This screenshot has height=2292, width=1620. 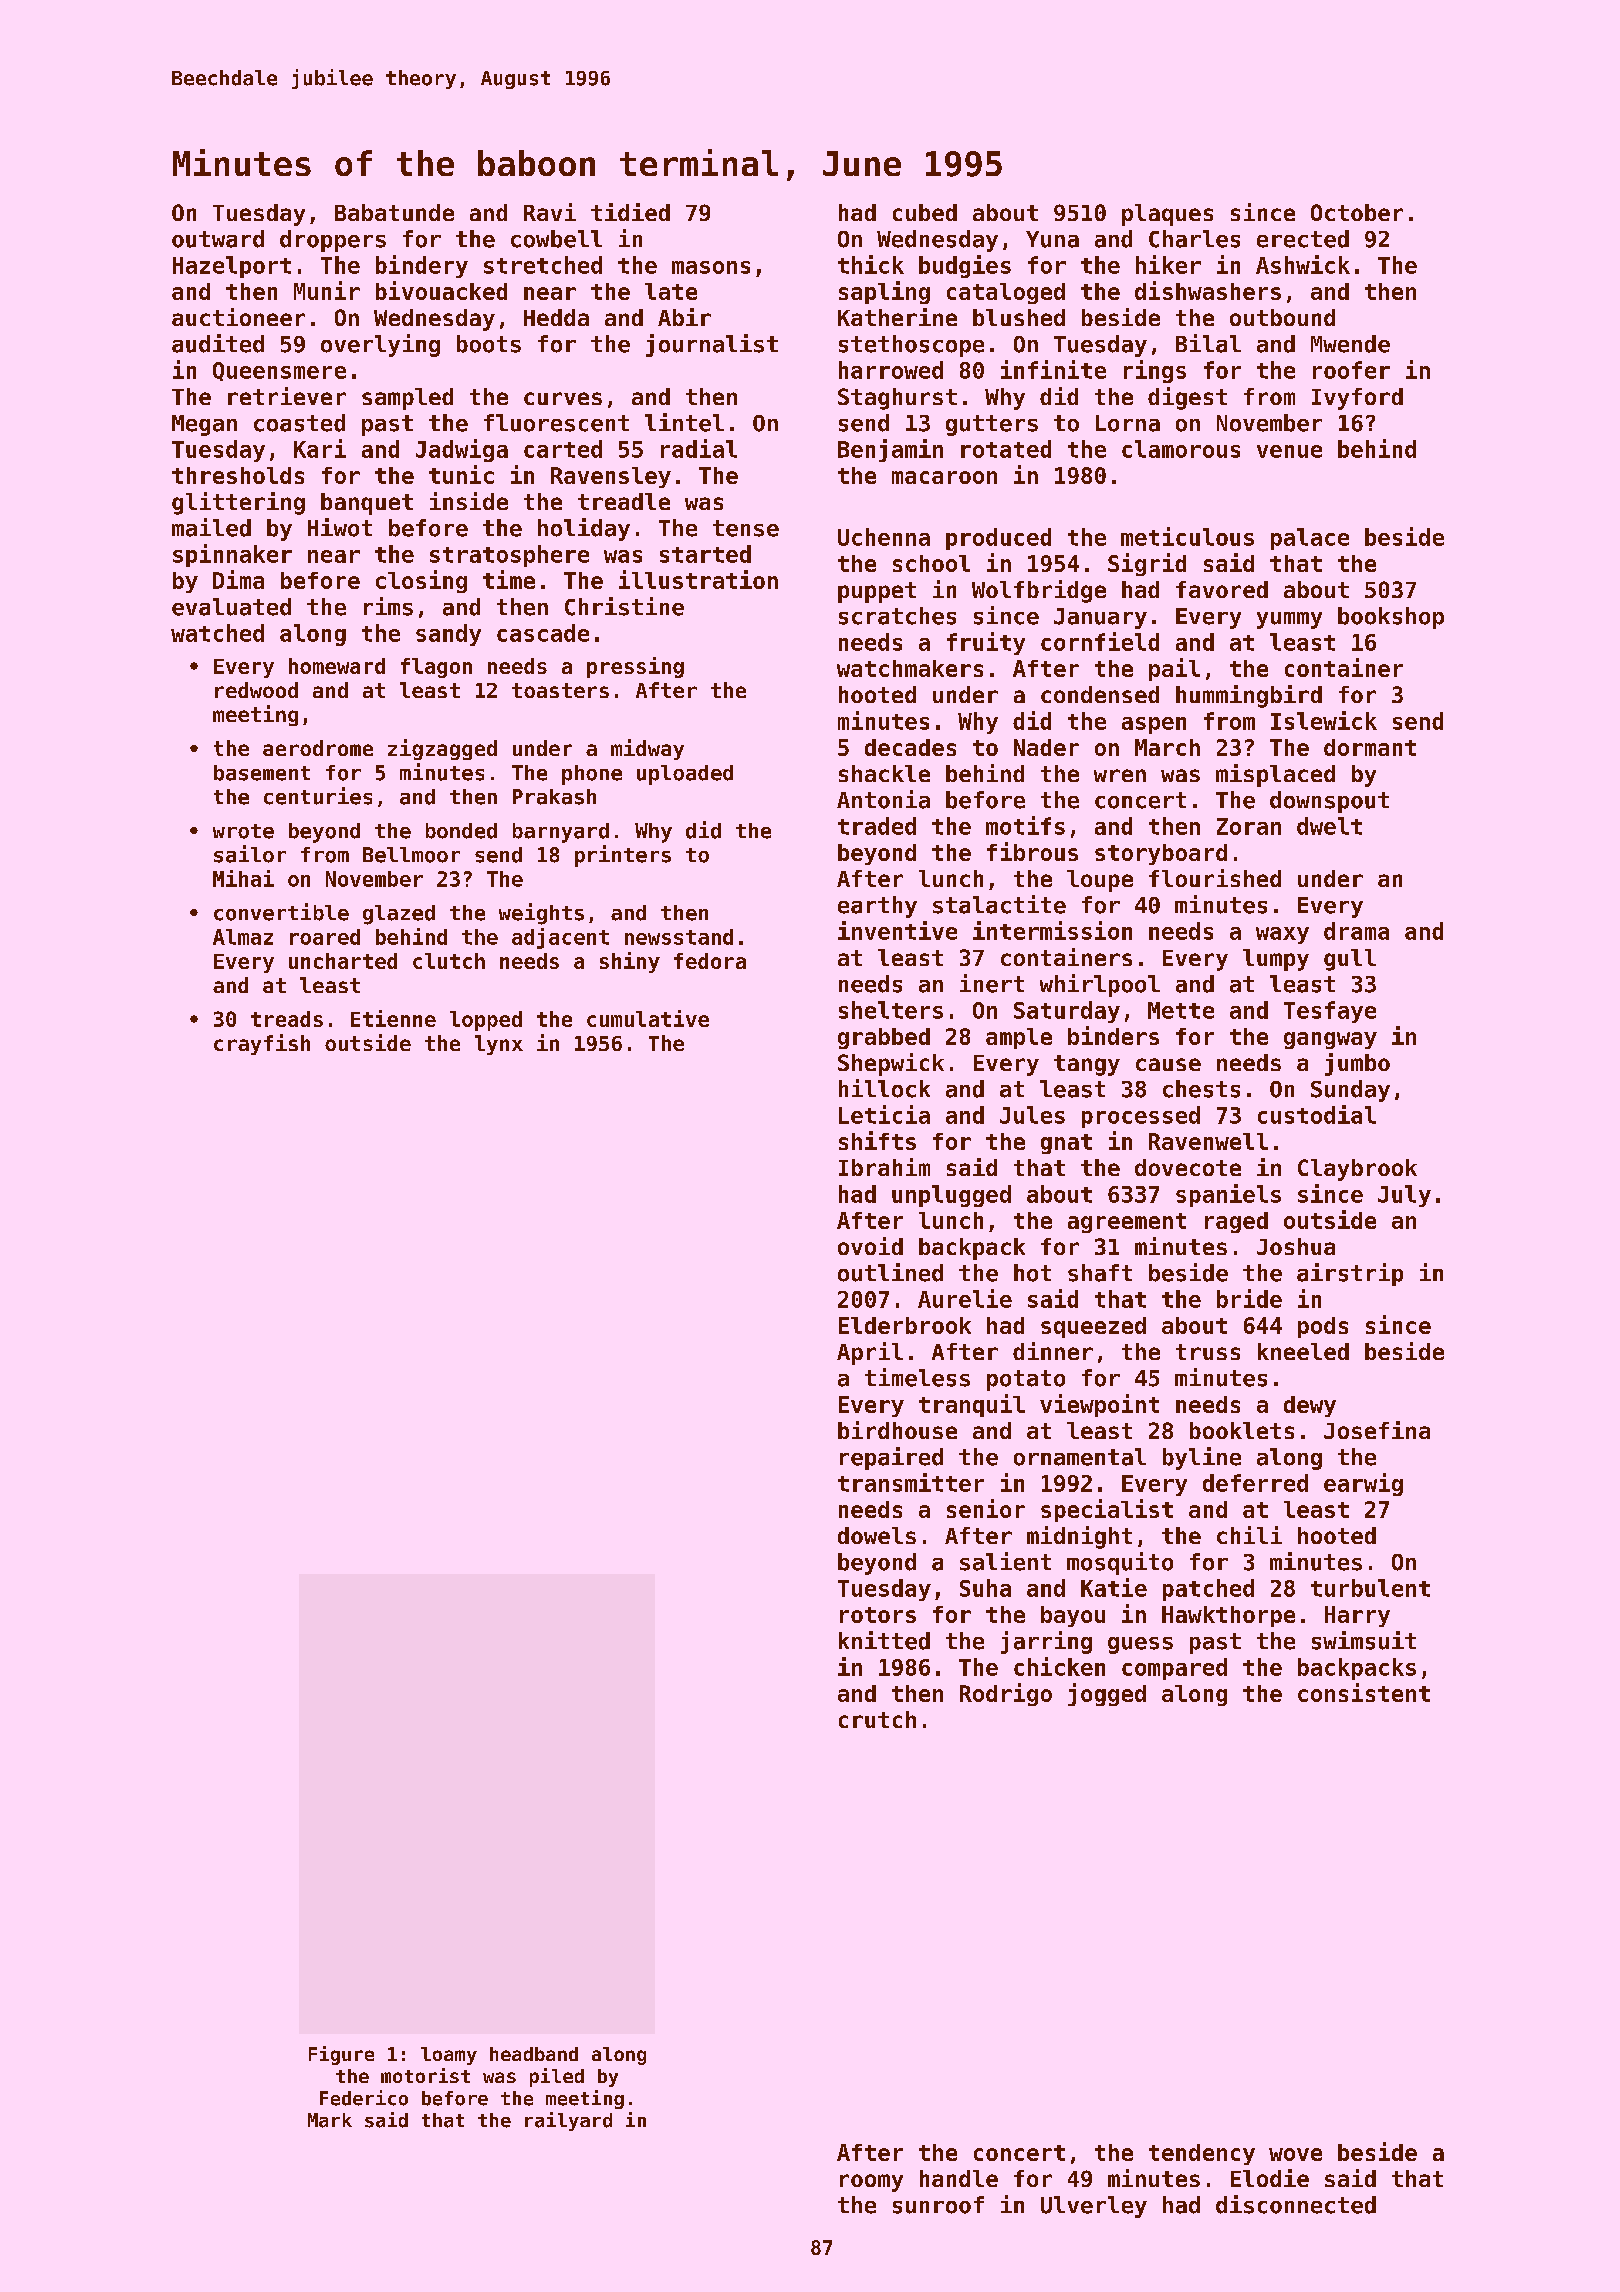 I want to click on flagon, so click(x=436, y=668).
